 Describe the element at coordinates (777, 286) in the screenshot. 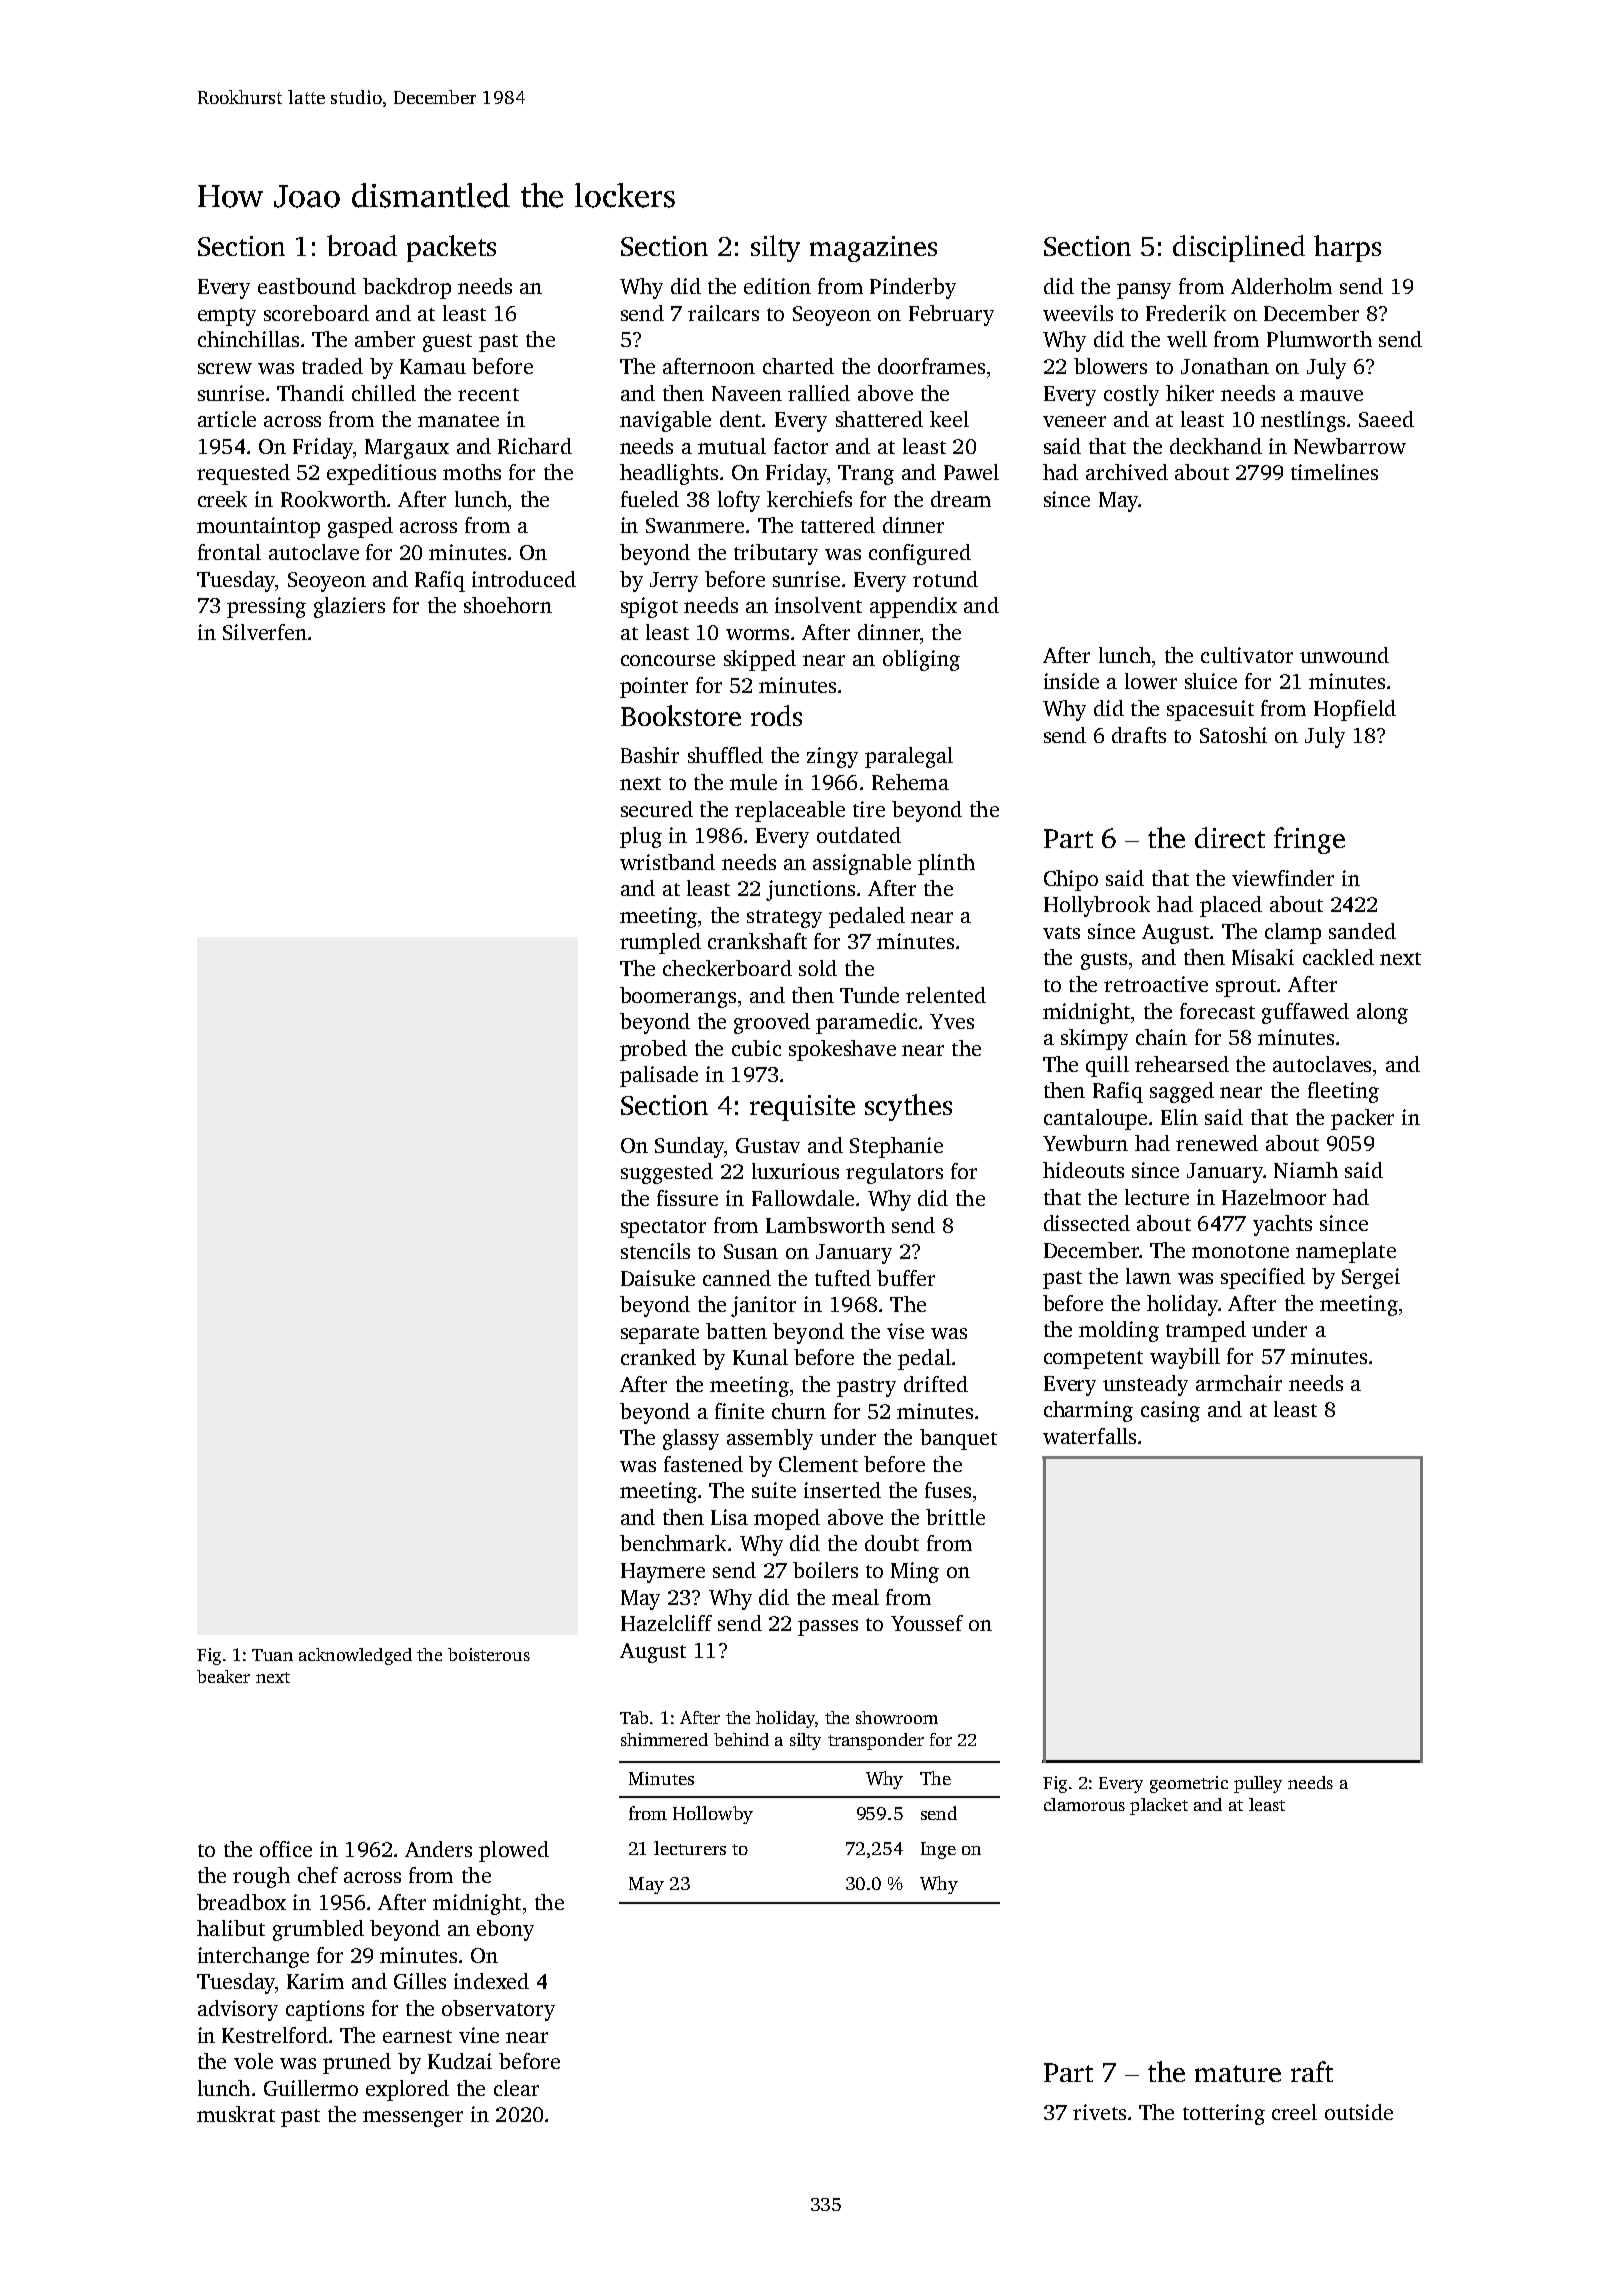

I see `edition` at that location.
